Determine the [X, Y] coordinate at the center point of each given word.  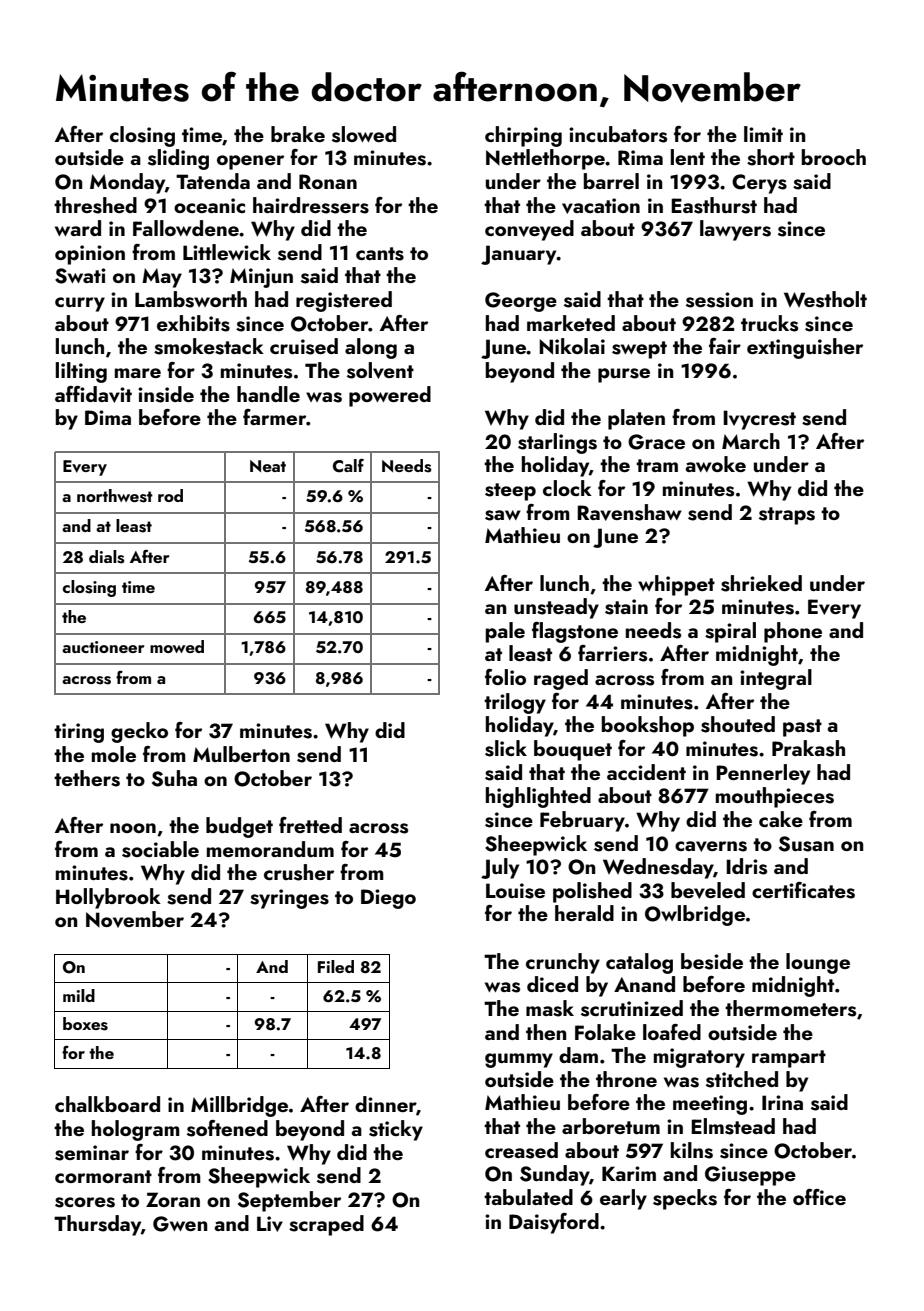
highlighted [538, 797]
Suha [174, 778]
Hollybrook [108, 898]
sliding [178, 159]
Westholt [825, 299]
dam [578, 1055]
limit [763, 134]
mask [550, 1008]
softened [227, 1128]
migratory [699, 1058]
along [371, 348]
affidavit [93, 394]
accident [646, 772]
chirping [523, 136]
